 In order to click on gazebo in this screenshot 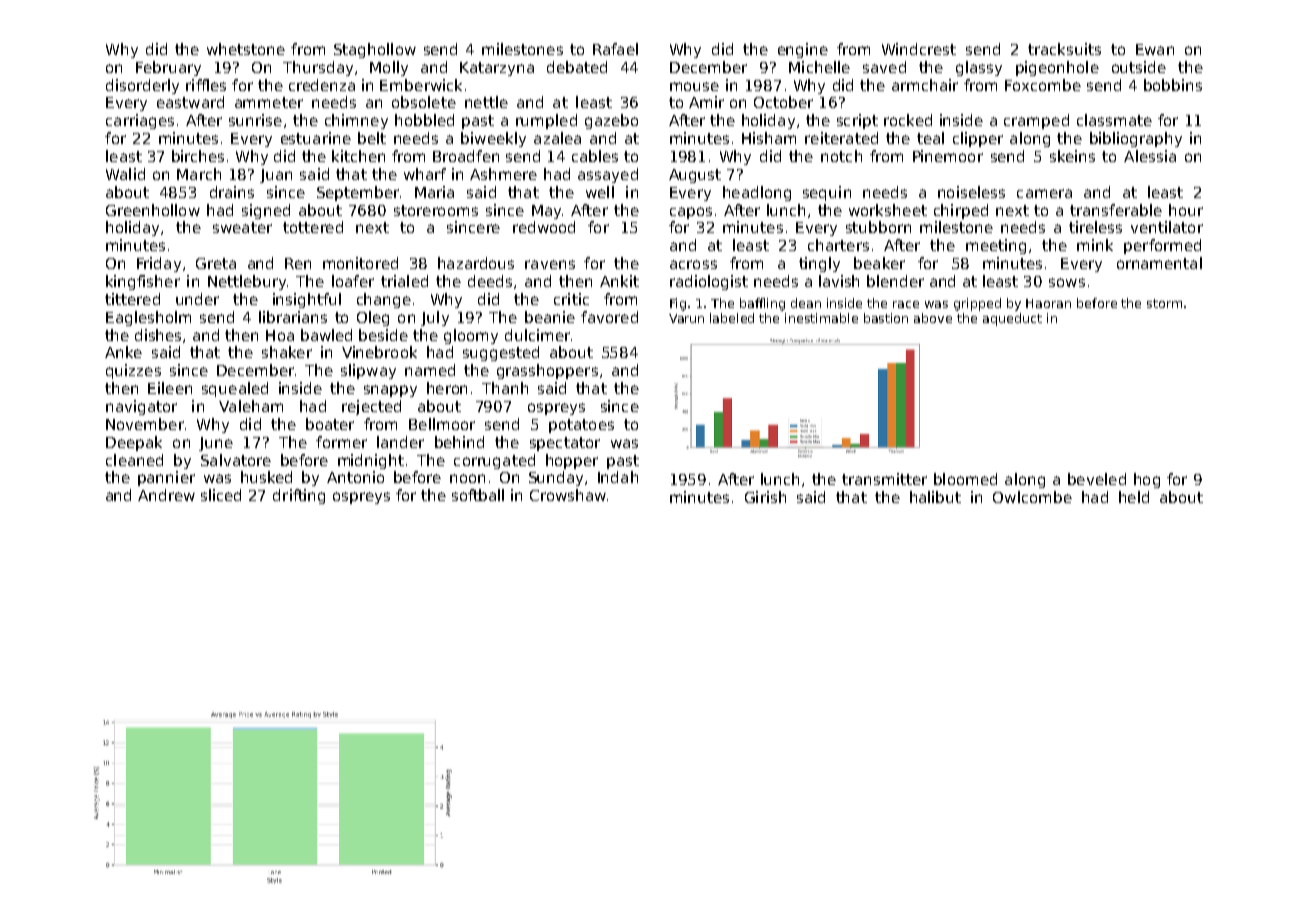, I will do `click(611, 121)`.
